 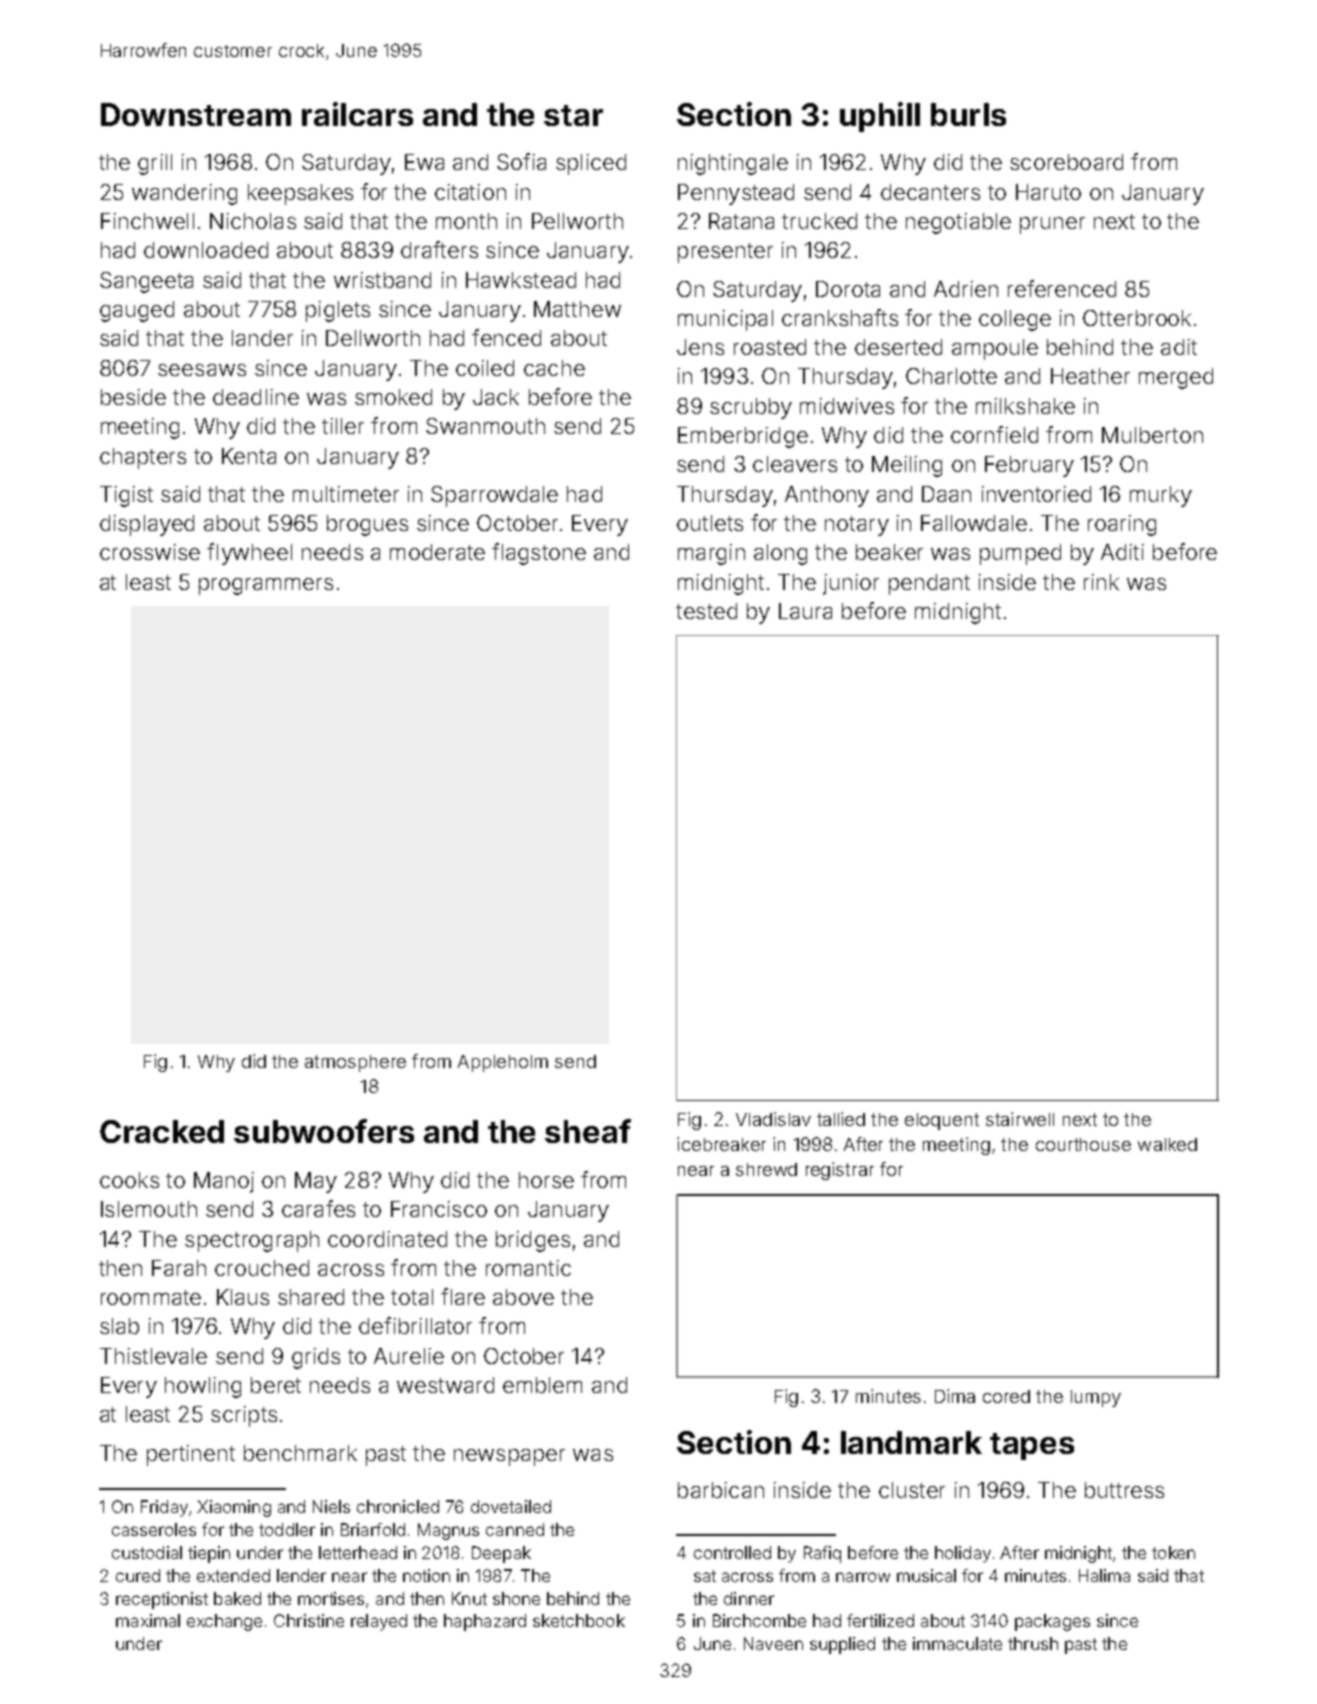 I want to click on outlets, so click(x=710, y=523).
